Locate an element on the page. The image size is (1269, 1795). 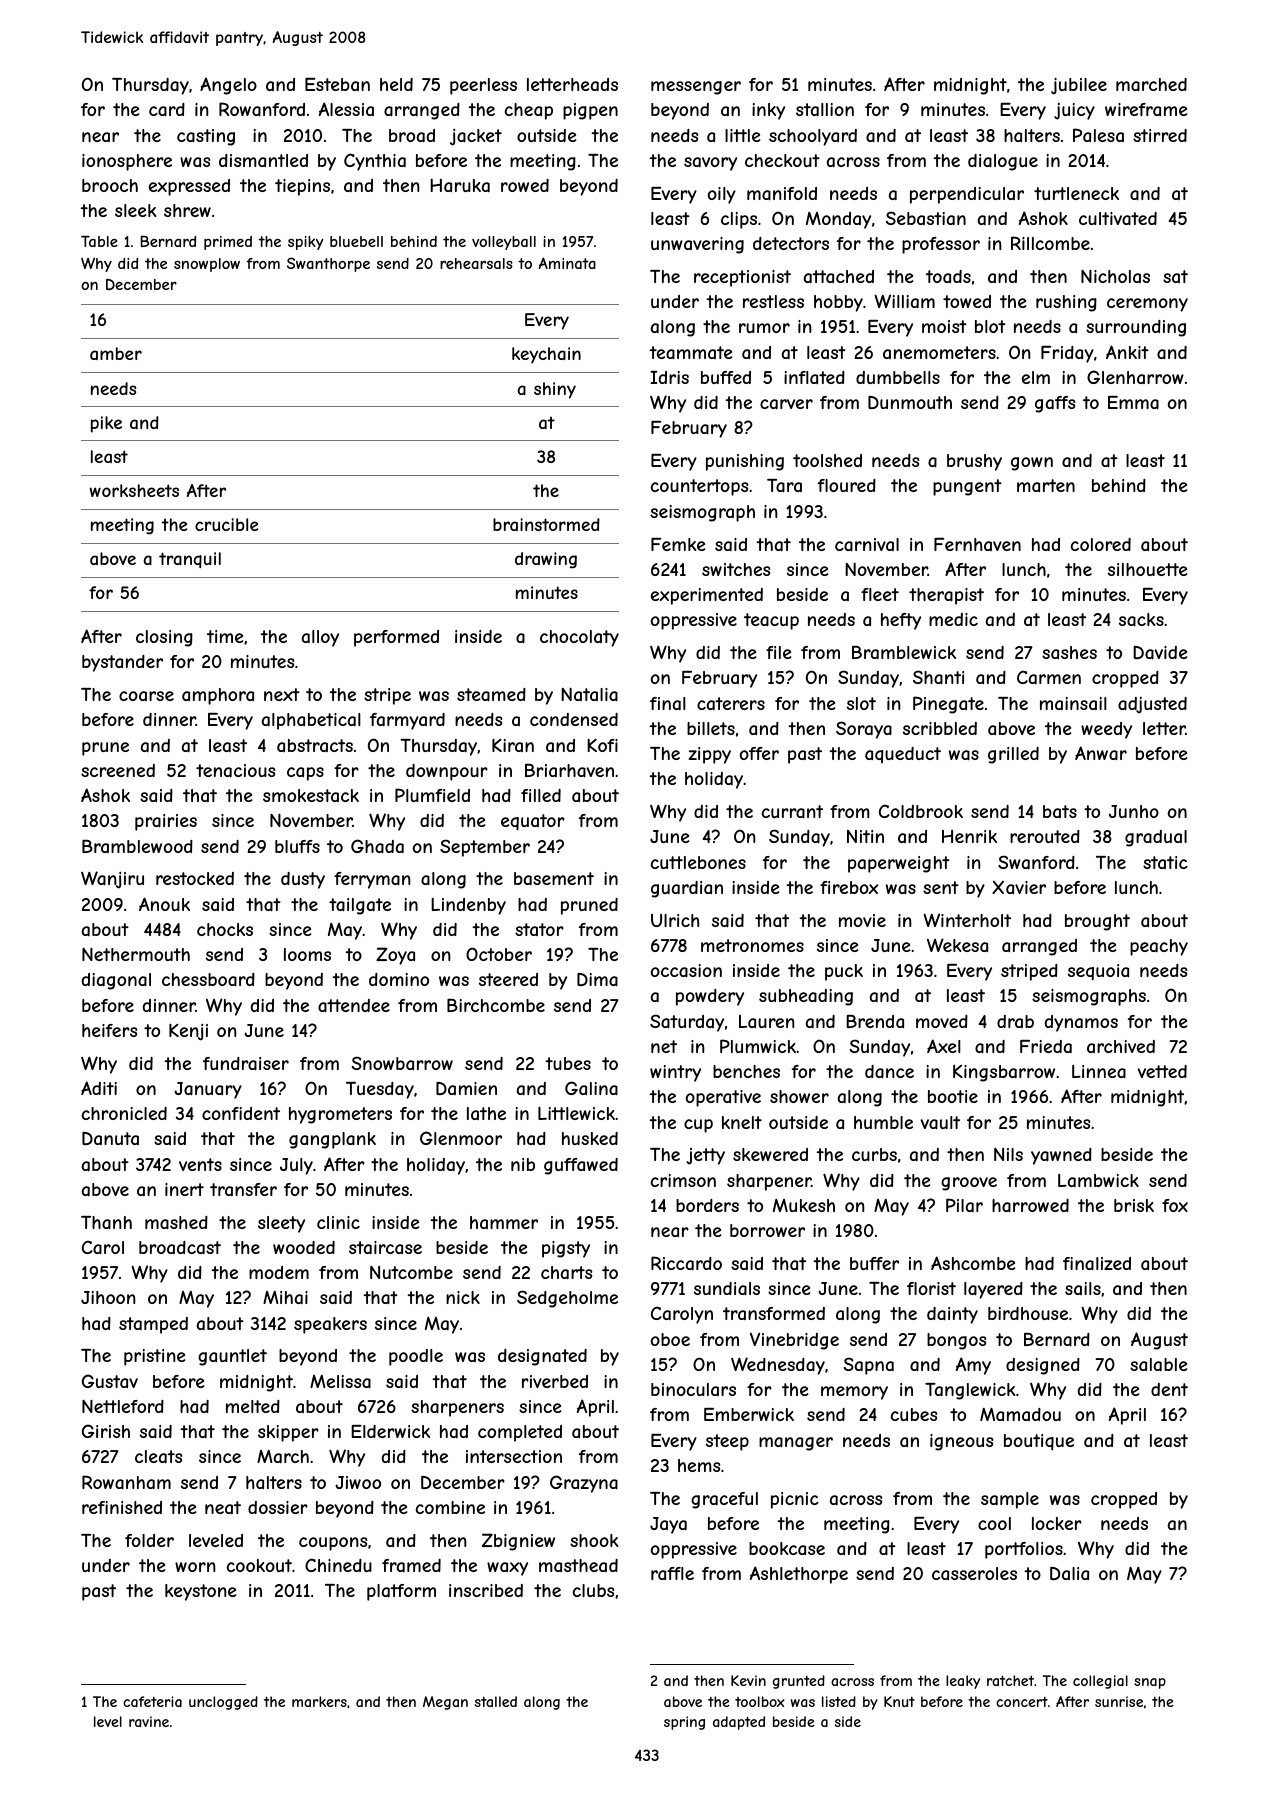
countertops is located at coordinates (699, 487).
